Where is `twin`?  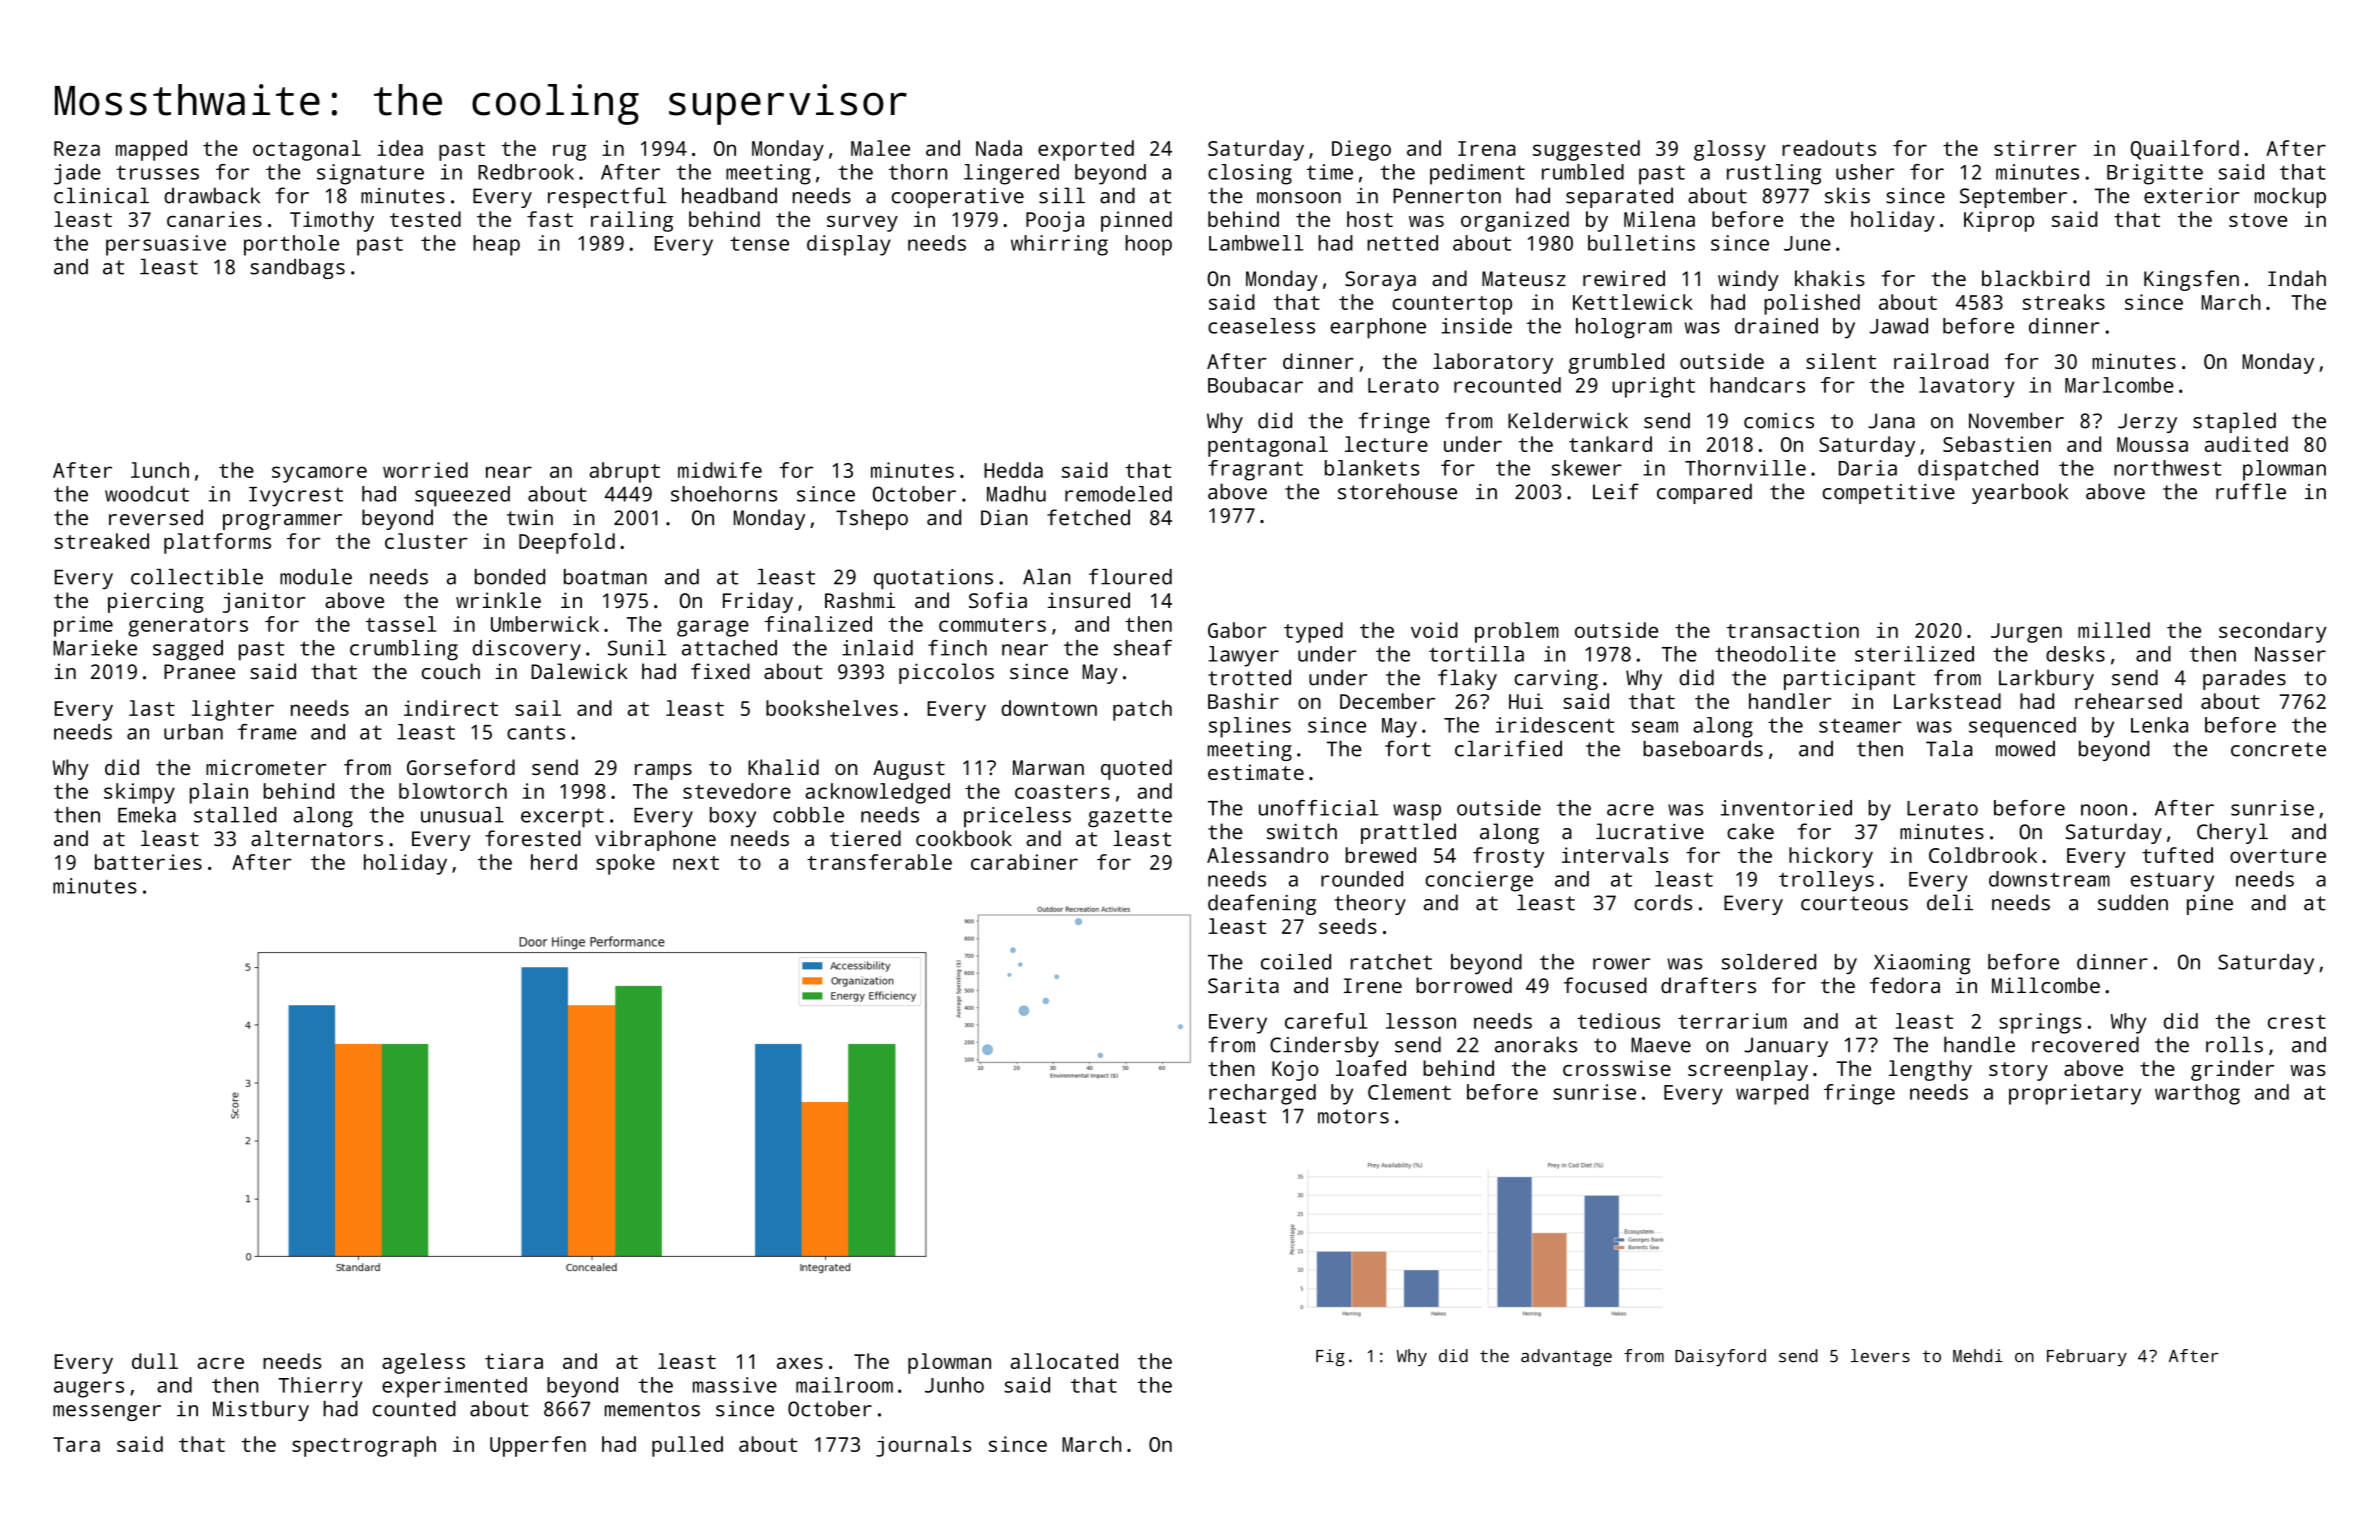
twin is located at coordinates (530, 518).
